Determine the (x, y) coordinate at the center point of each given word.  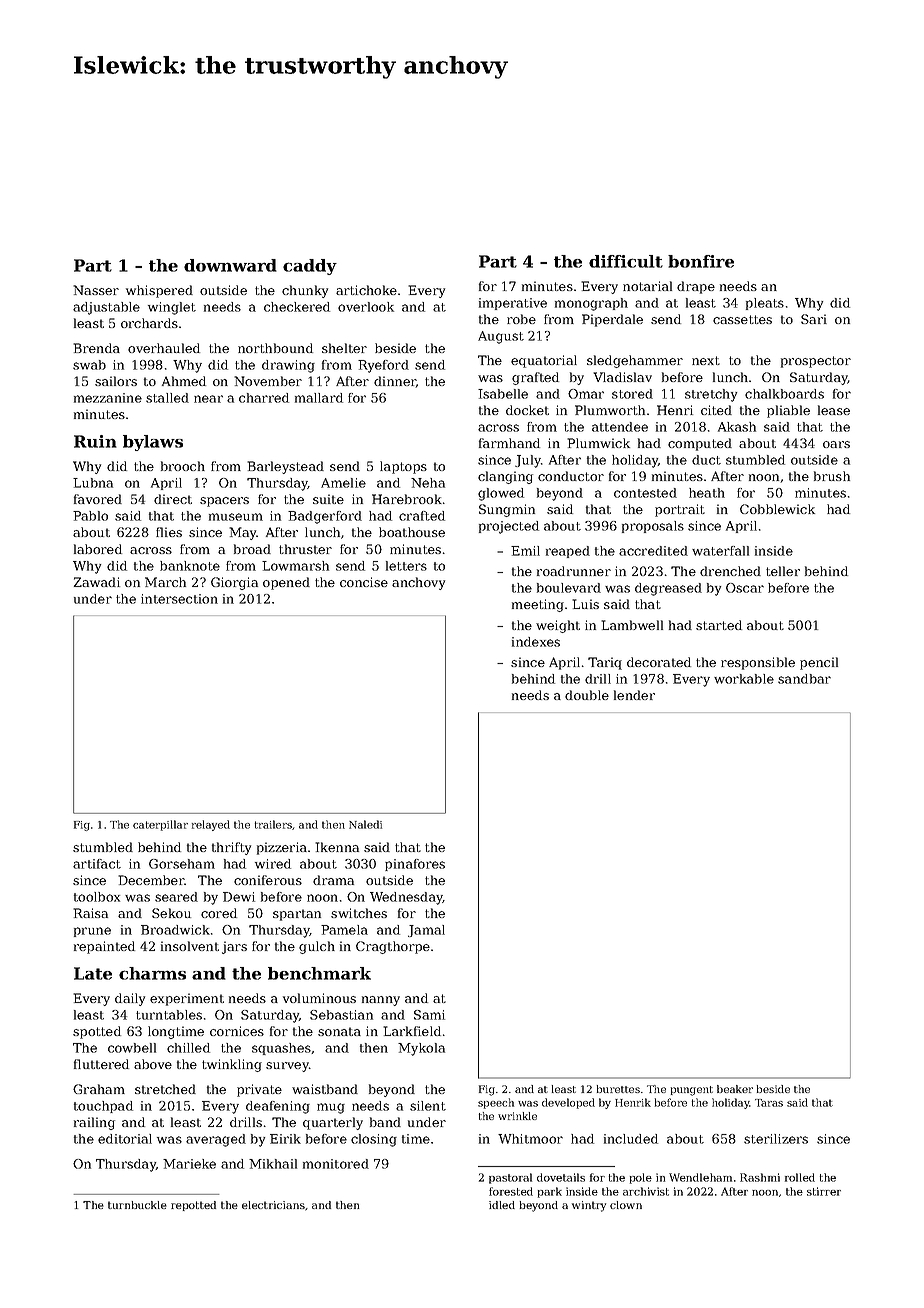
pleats (765, 304)
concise (364, 582)
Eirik (285, 1139)
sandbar (804, 679)
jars (234, 947)
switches (359, 913)
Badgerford (325, 517)
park (549, 1192)
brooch (183, 466)
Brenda (96, 348)
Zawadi (96, 582)
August (501, 337)
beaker (735, 1089)
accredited (653, 551)
